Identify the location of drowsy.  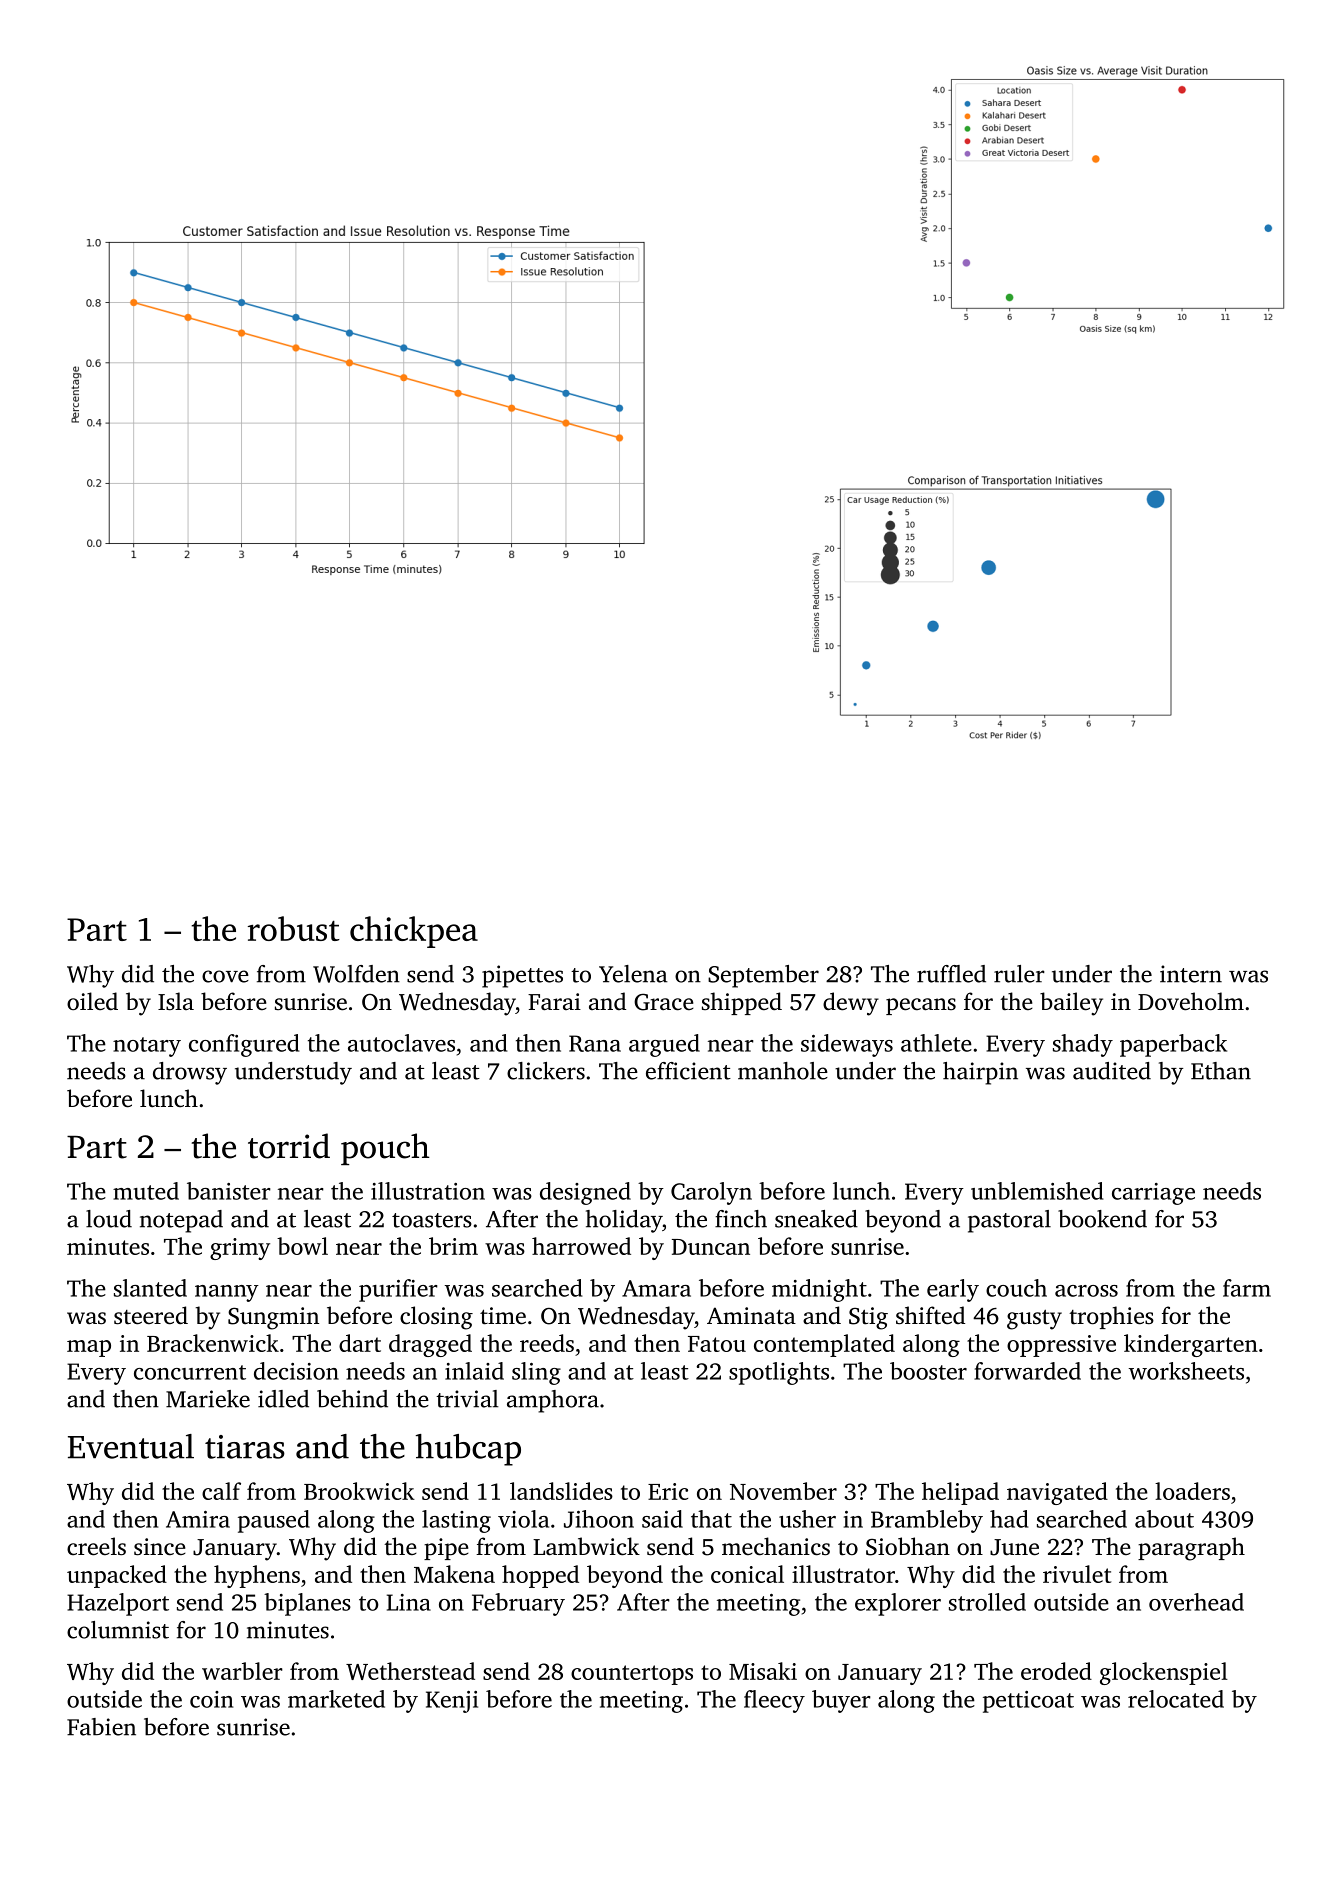
(190, 1073).
